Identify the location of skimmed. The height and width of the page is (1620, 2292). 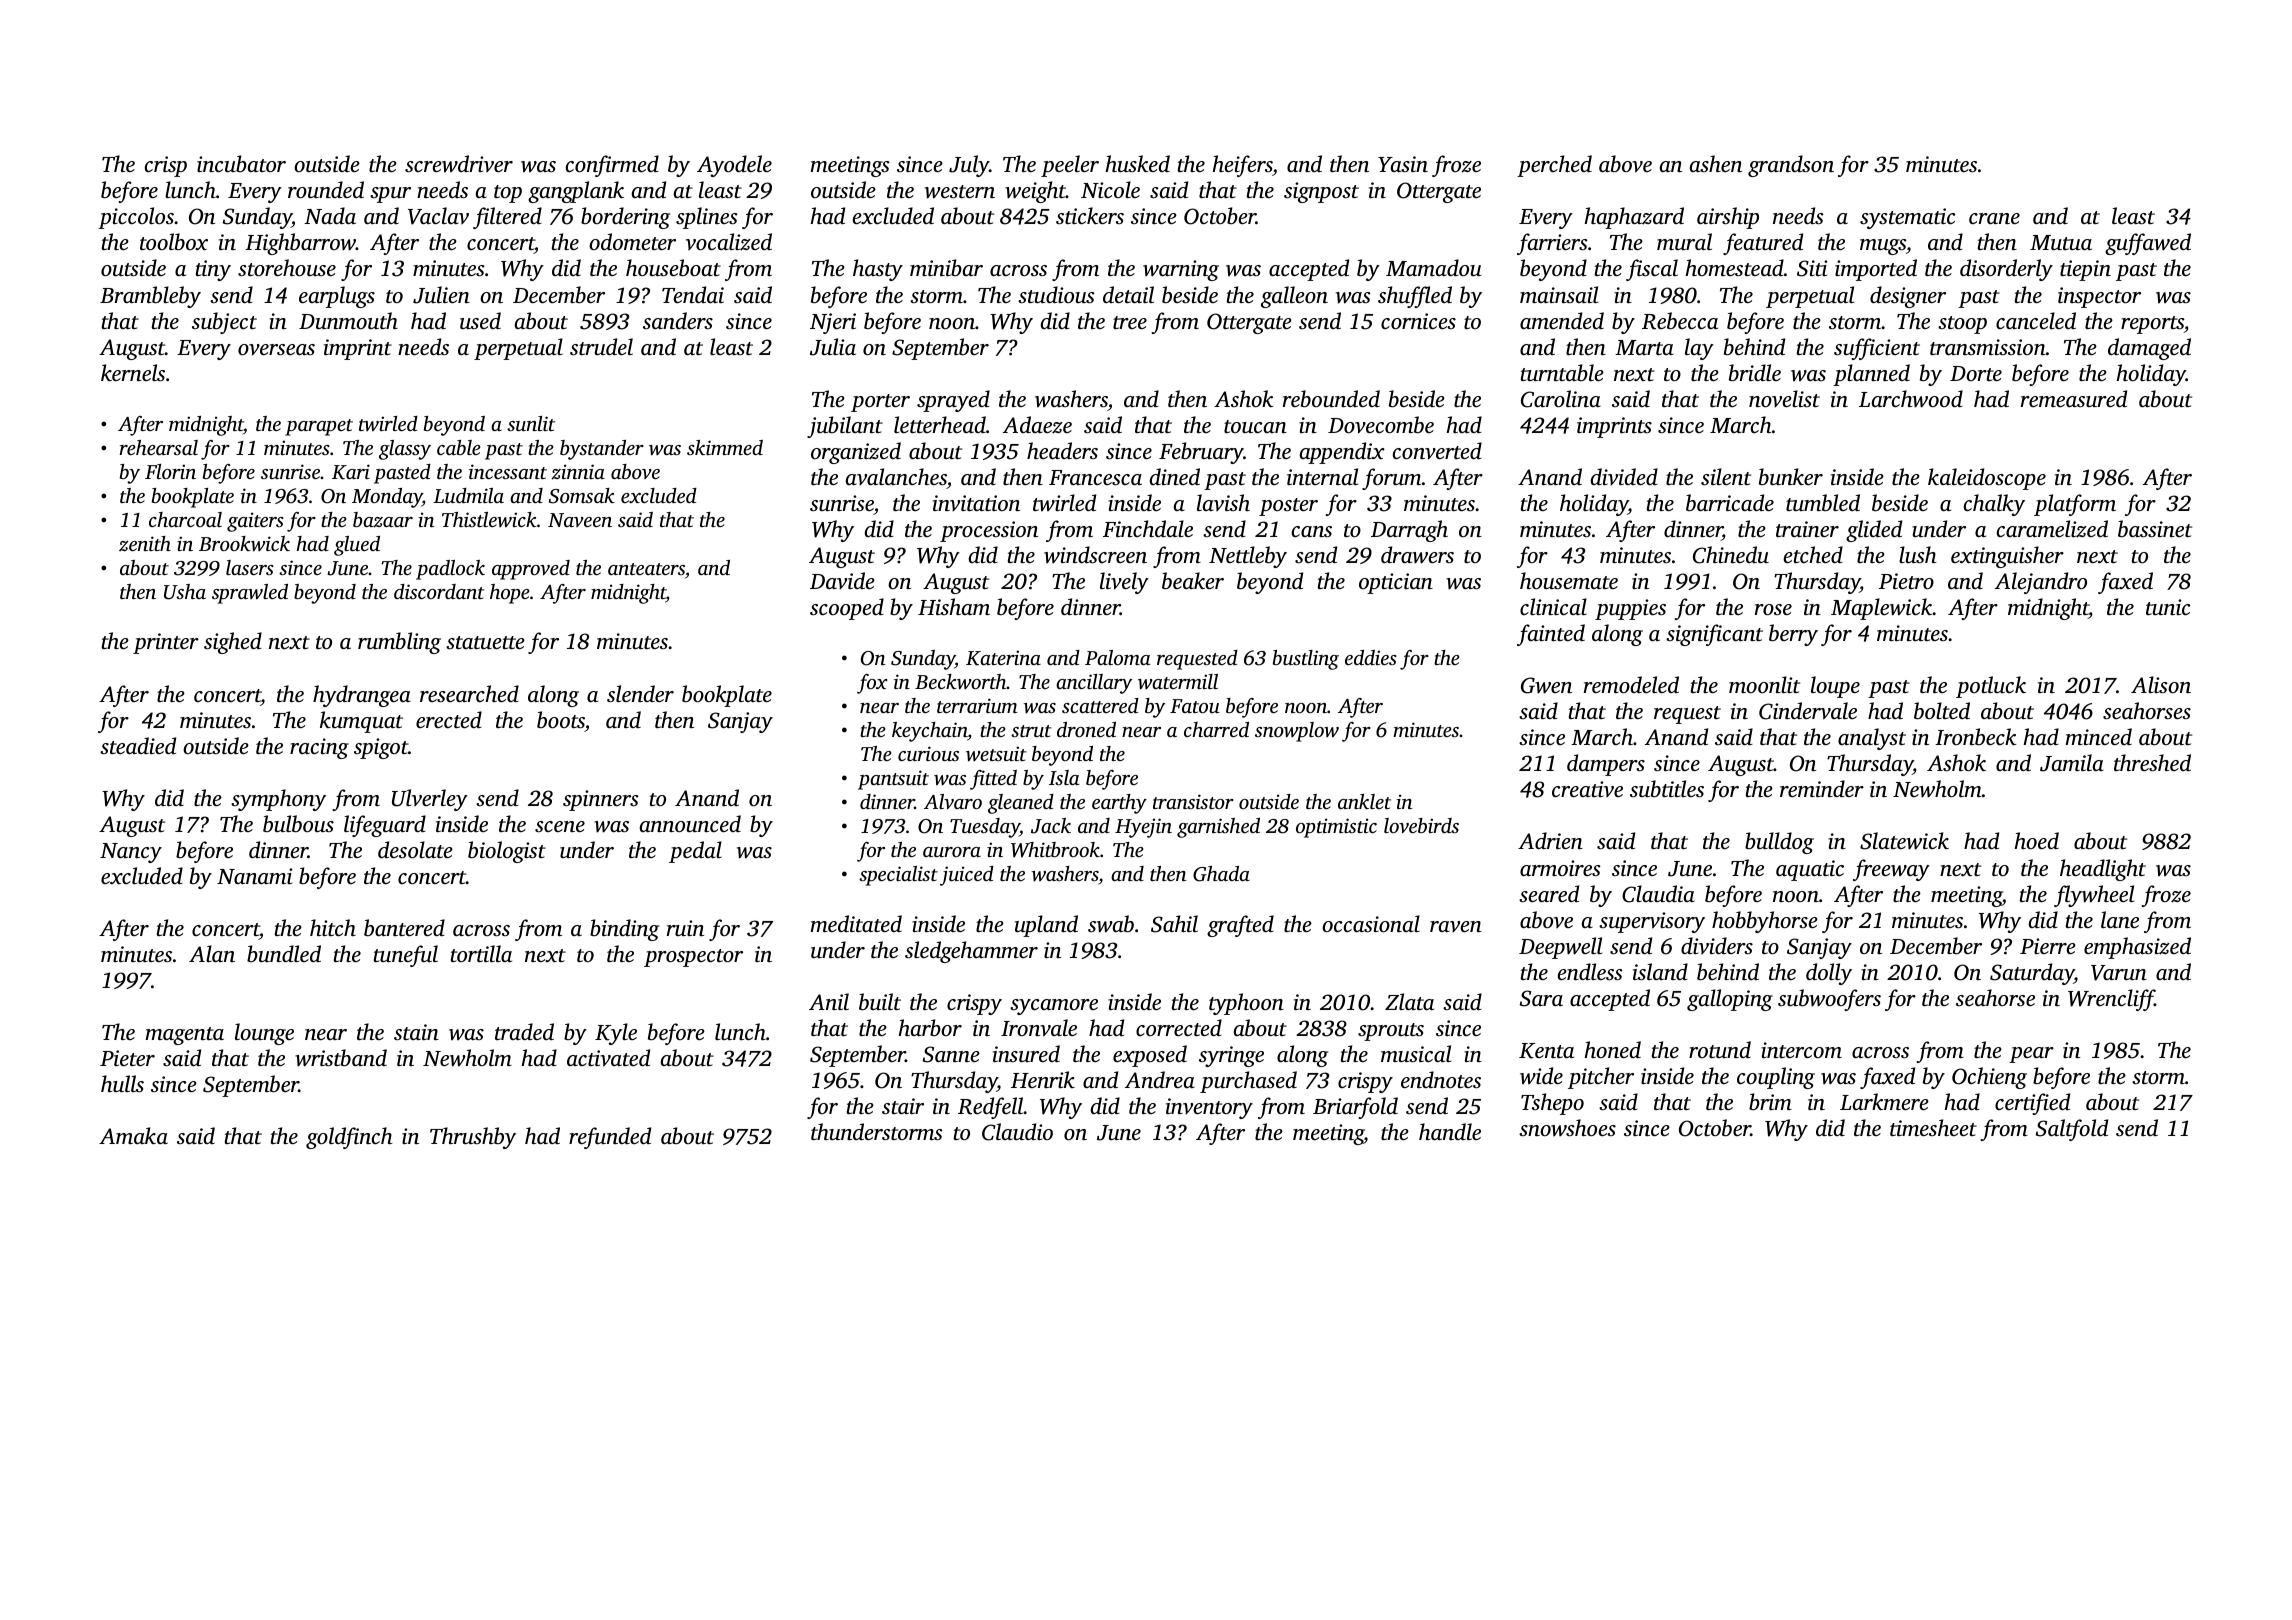
(725, 447).
